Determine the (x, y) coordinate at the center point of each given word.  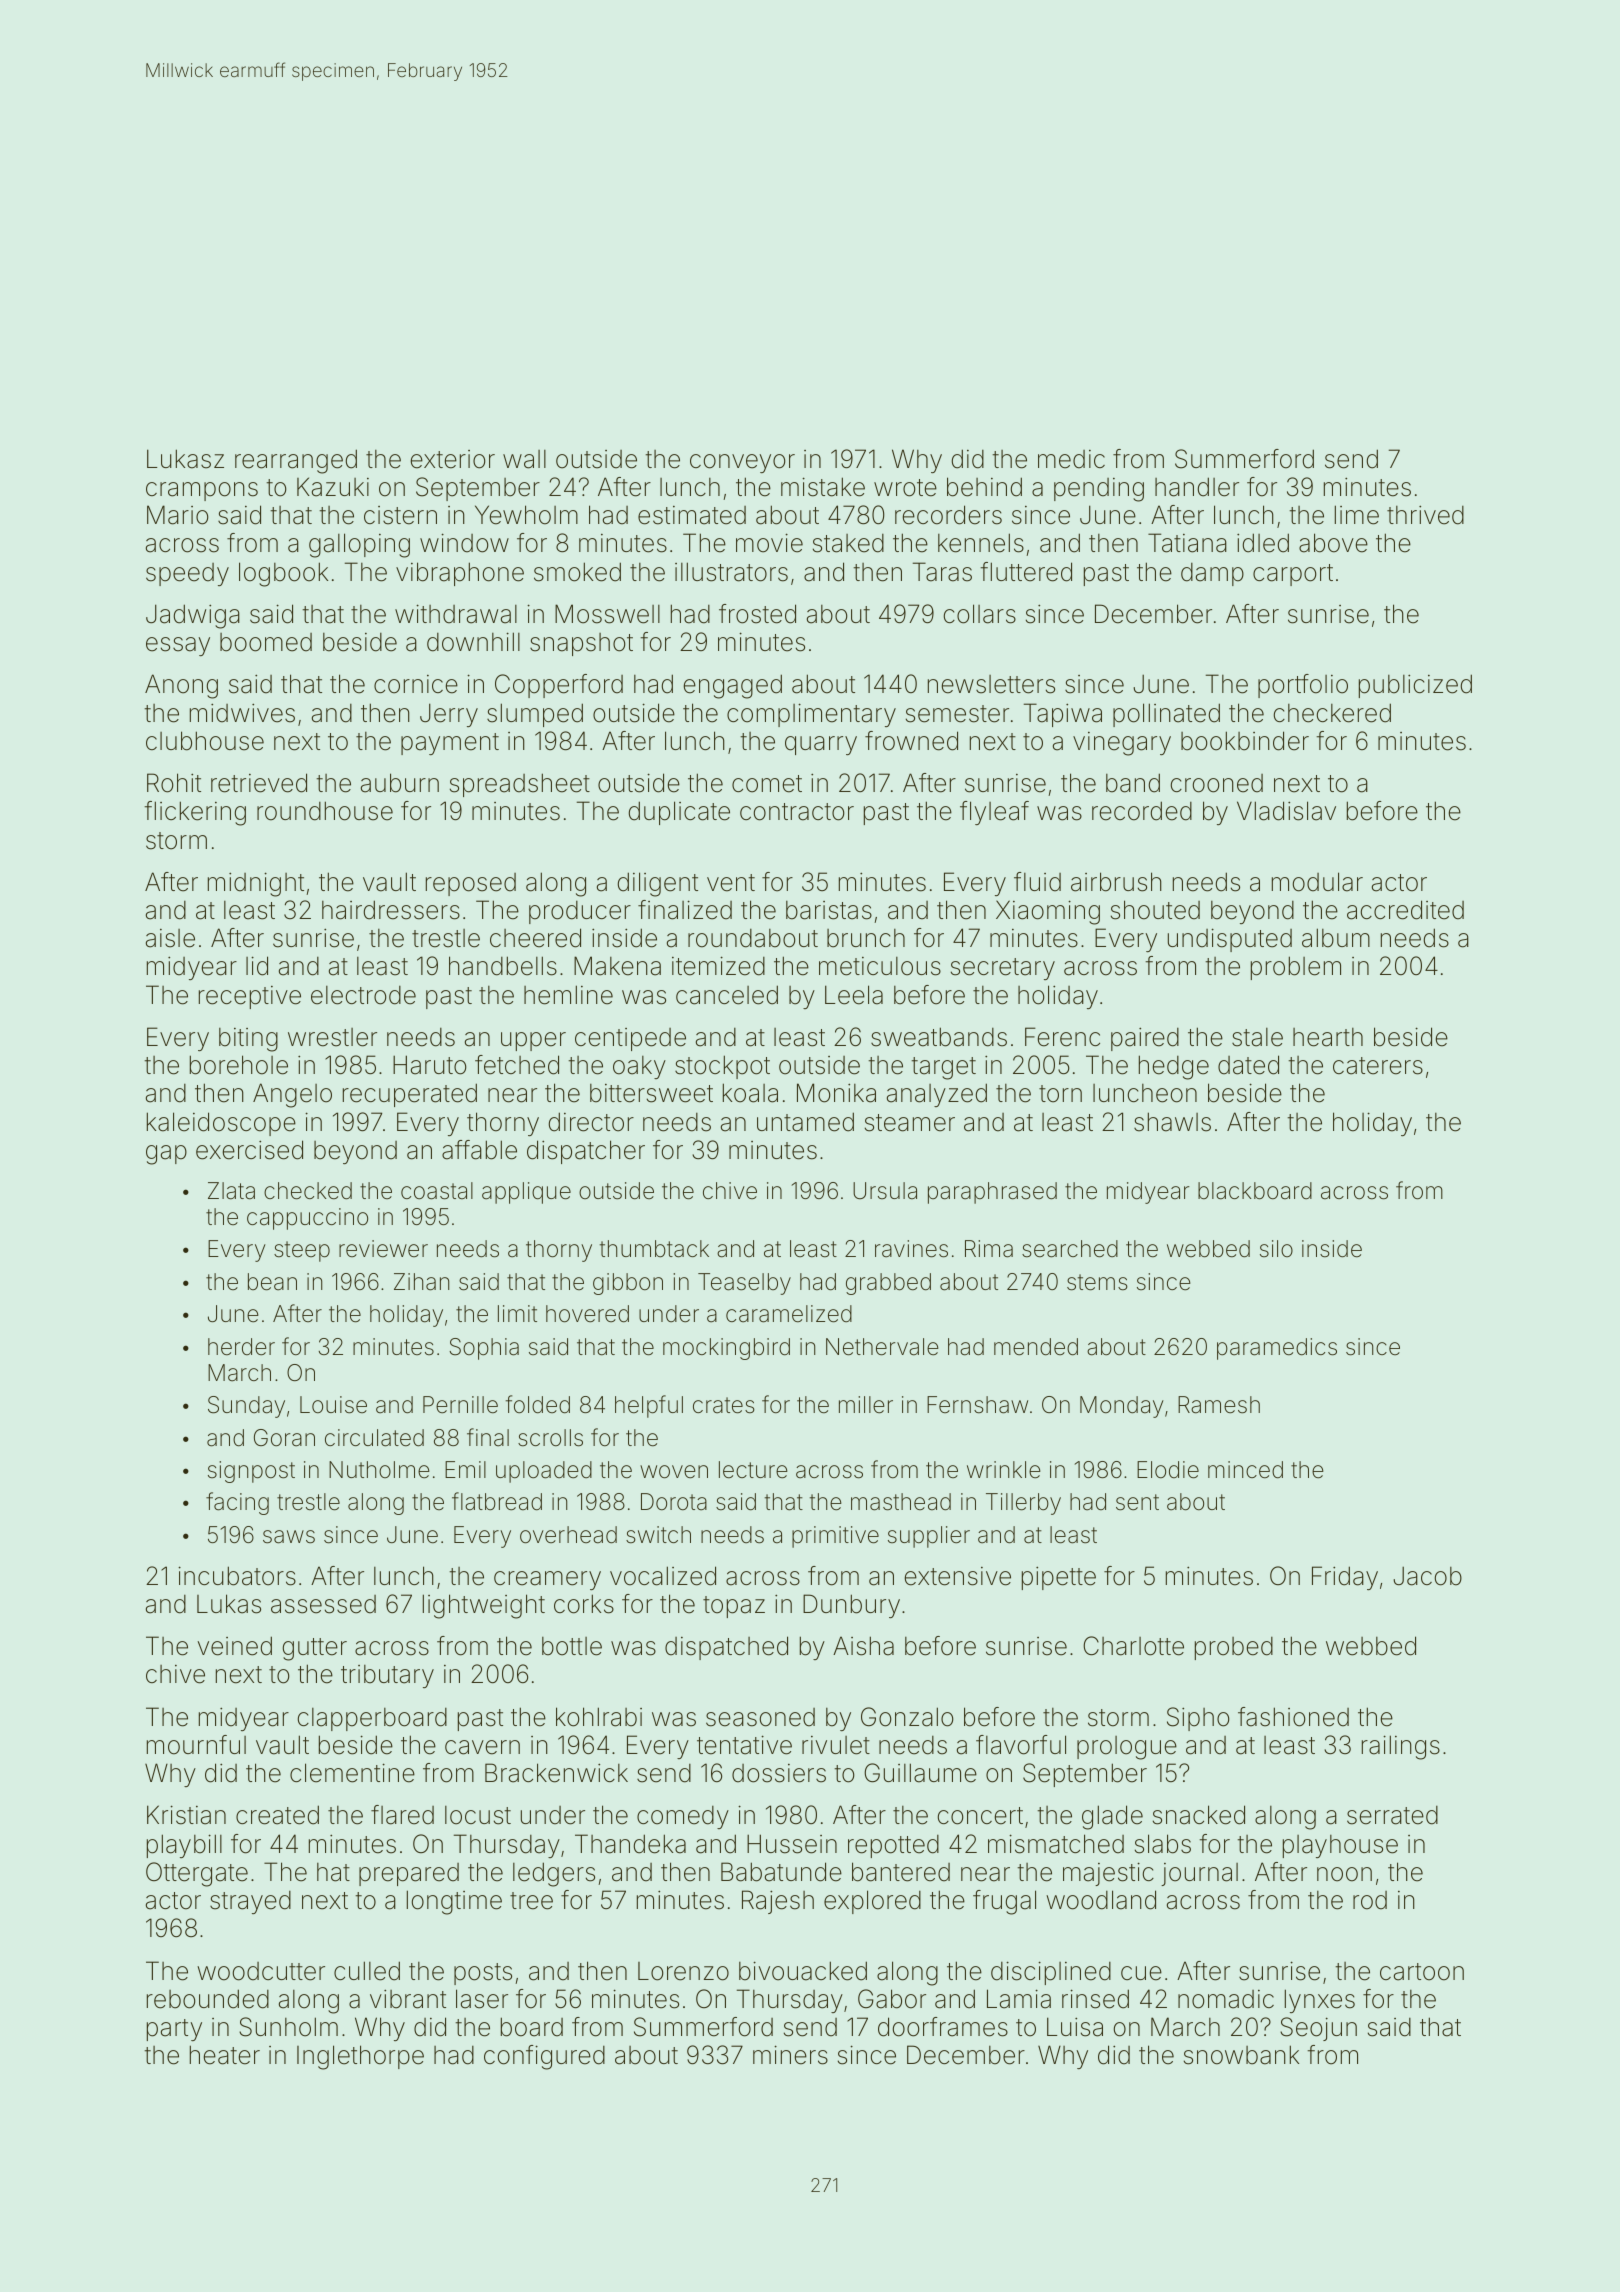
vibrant (408, 1999)
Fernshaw (977, 1405)
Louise (333, 1405)
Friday (1345, 1578)
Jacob (1427, 1576)
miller (866, 1405)
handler (1197, 487)
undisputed (1230, 940)
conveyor (742, 463)
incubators (237, 1576)
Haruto (430, 1065)
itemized (718, 966)
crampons (202, 491)
